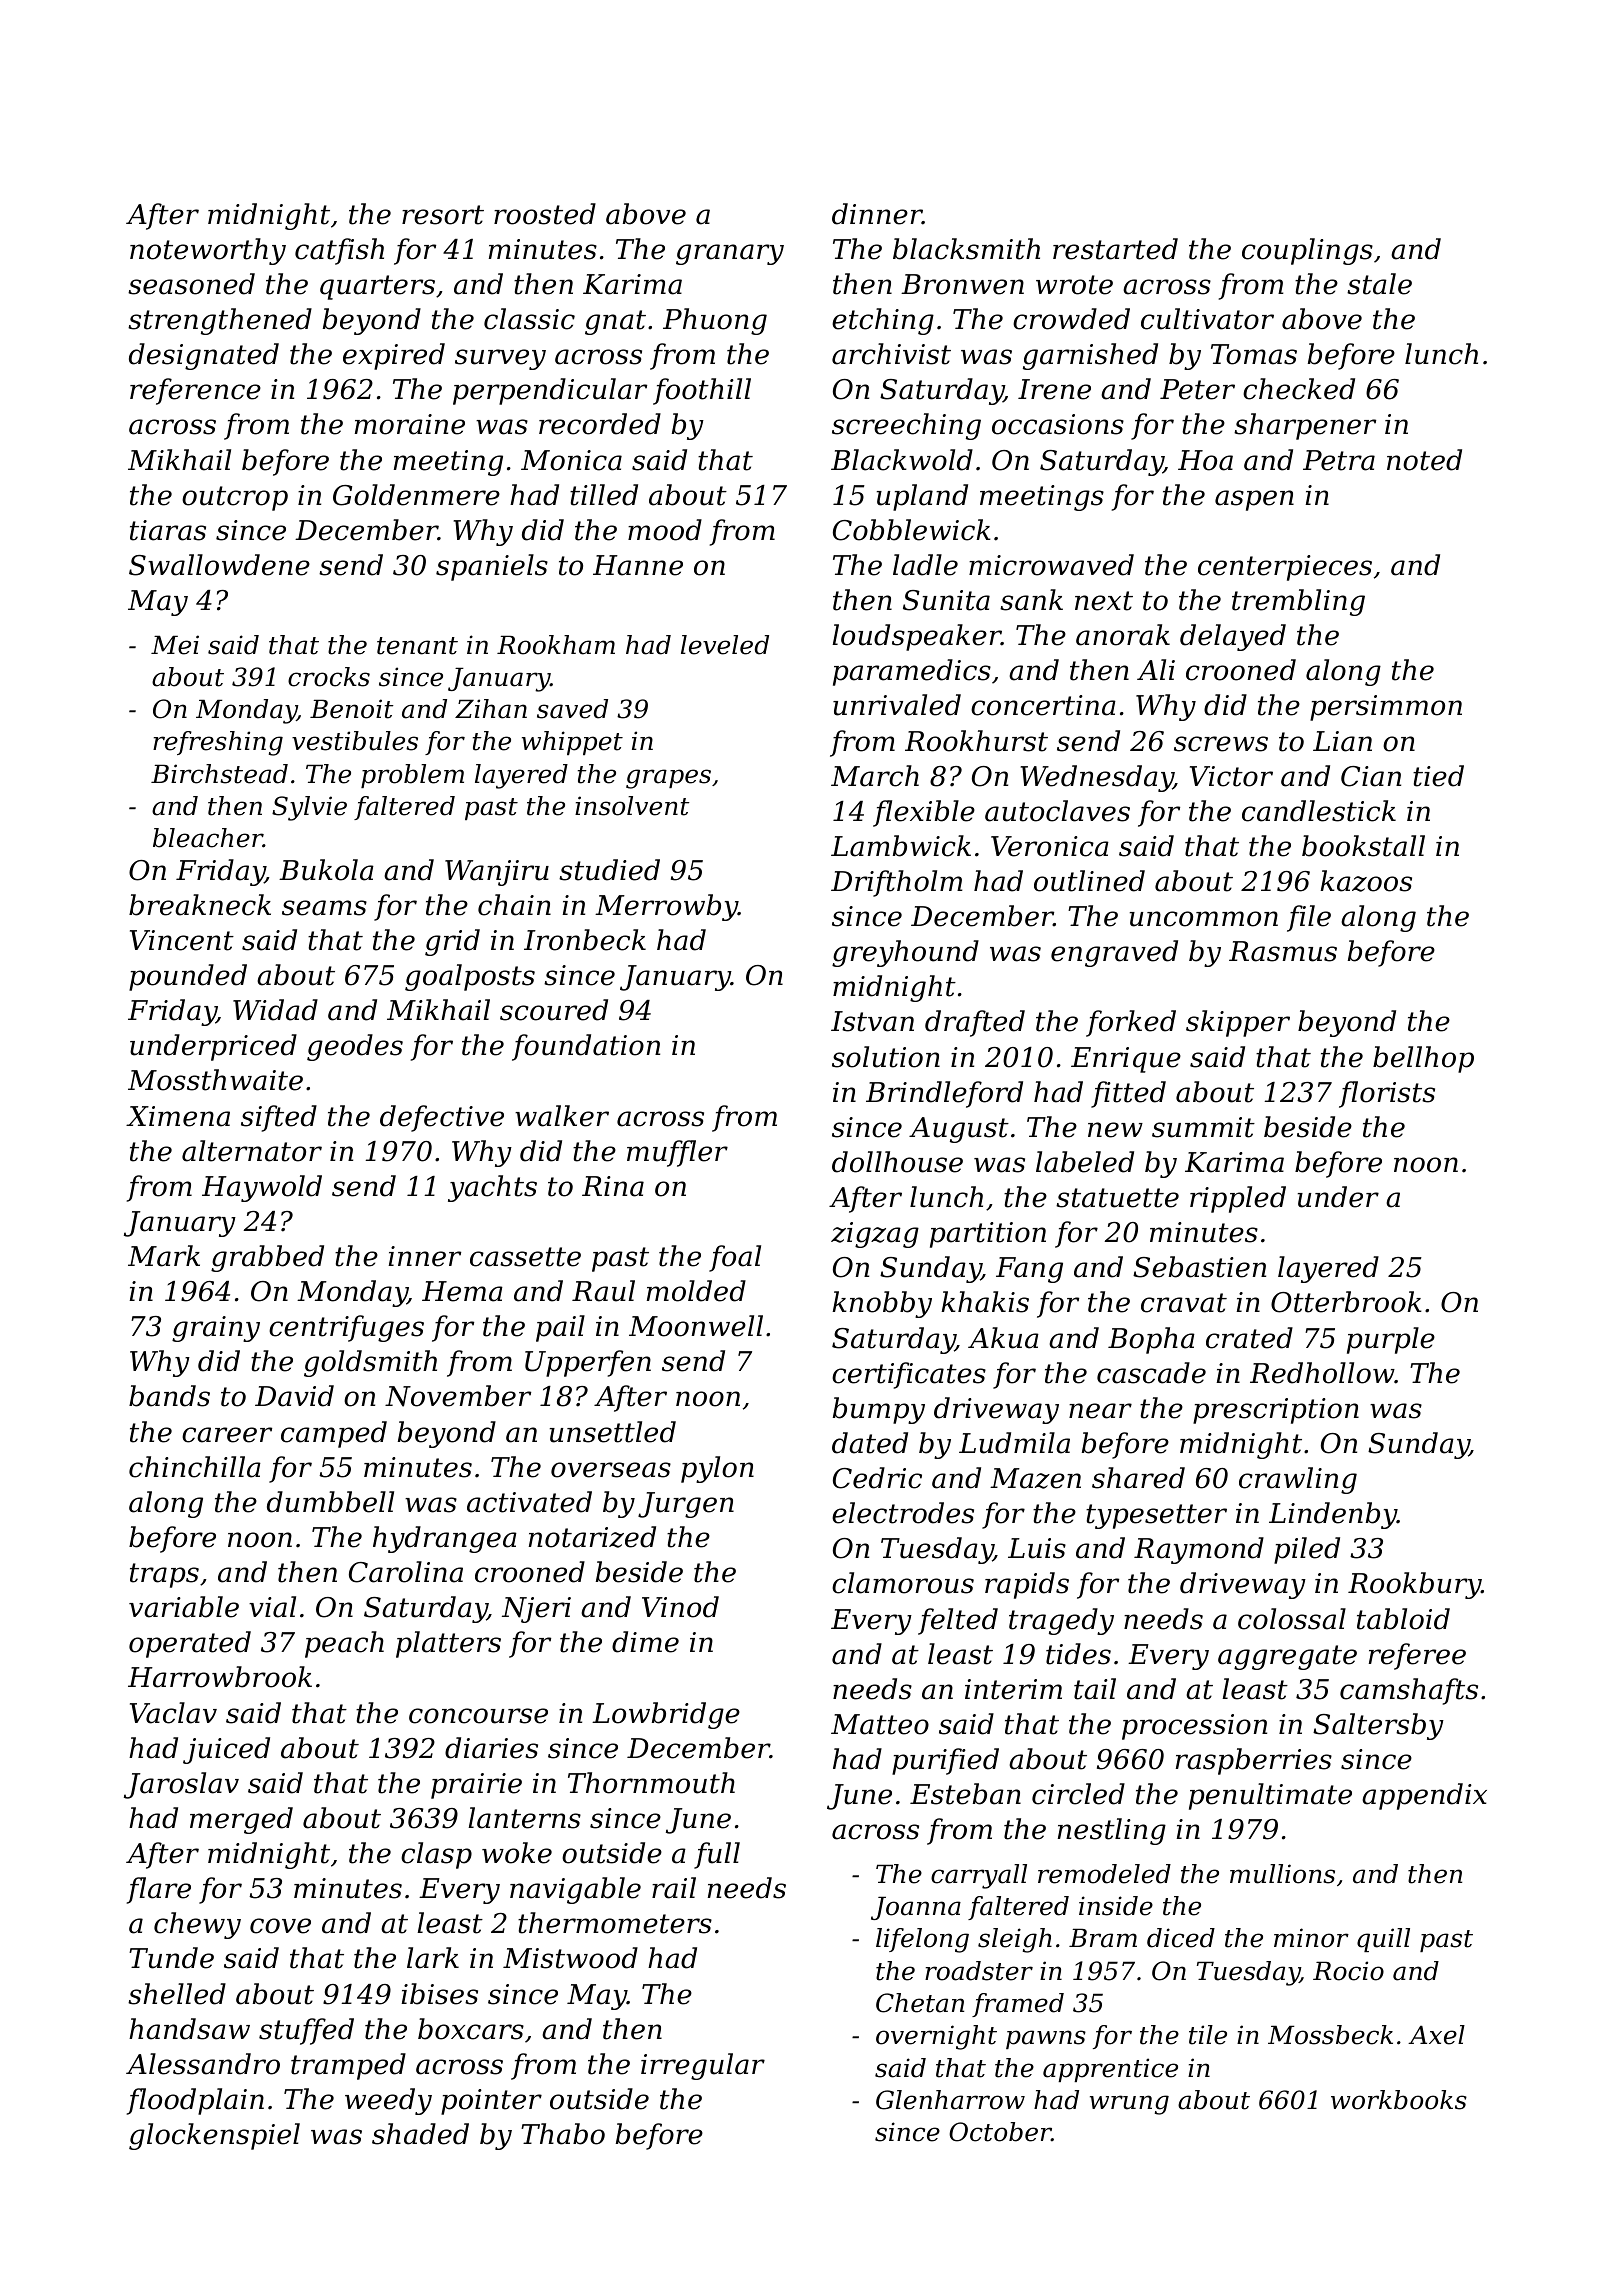 Image resolution: width=1620 pixels, height=2292 pixels. Describe the element at coordinates (443, 215) in the document. I see `resort` at that location.
